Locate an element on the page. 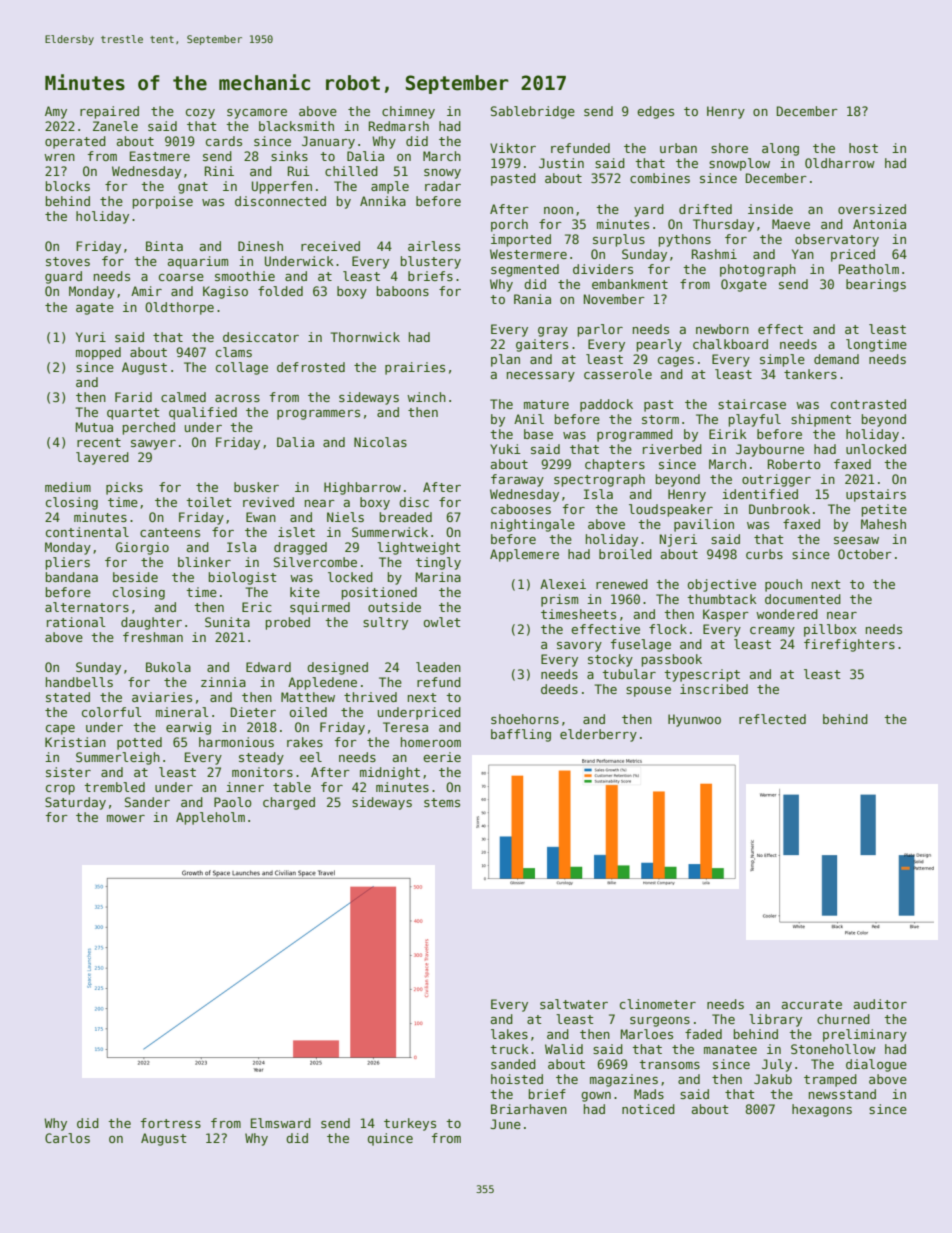 The height and width of the page is (1233, 952). Oldthorpe is located at coordinates (179, 308).
